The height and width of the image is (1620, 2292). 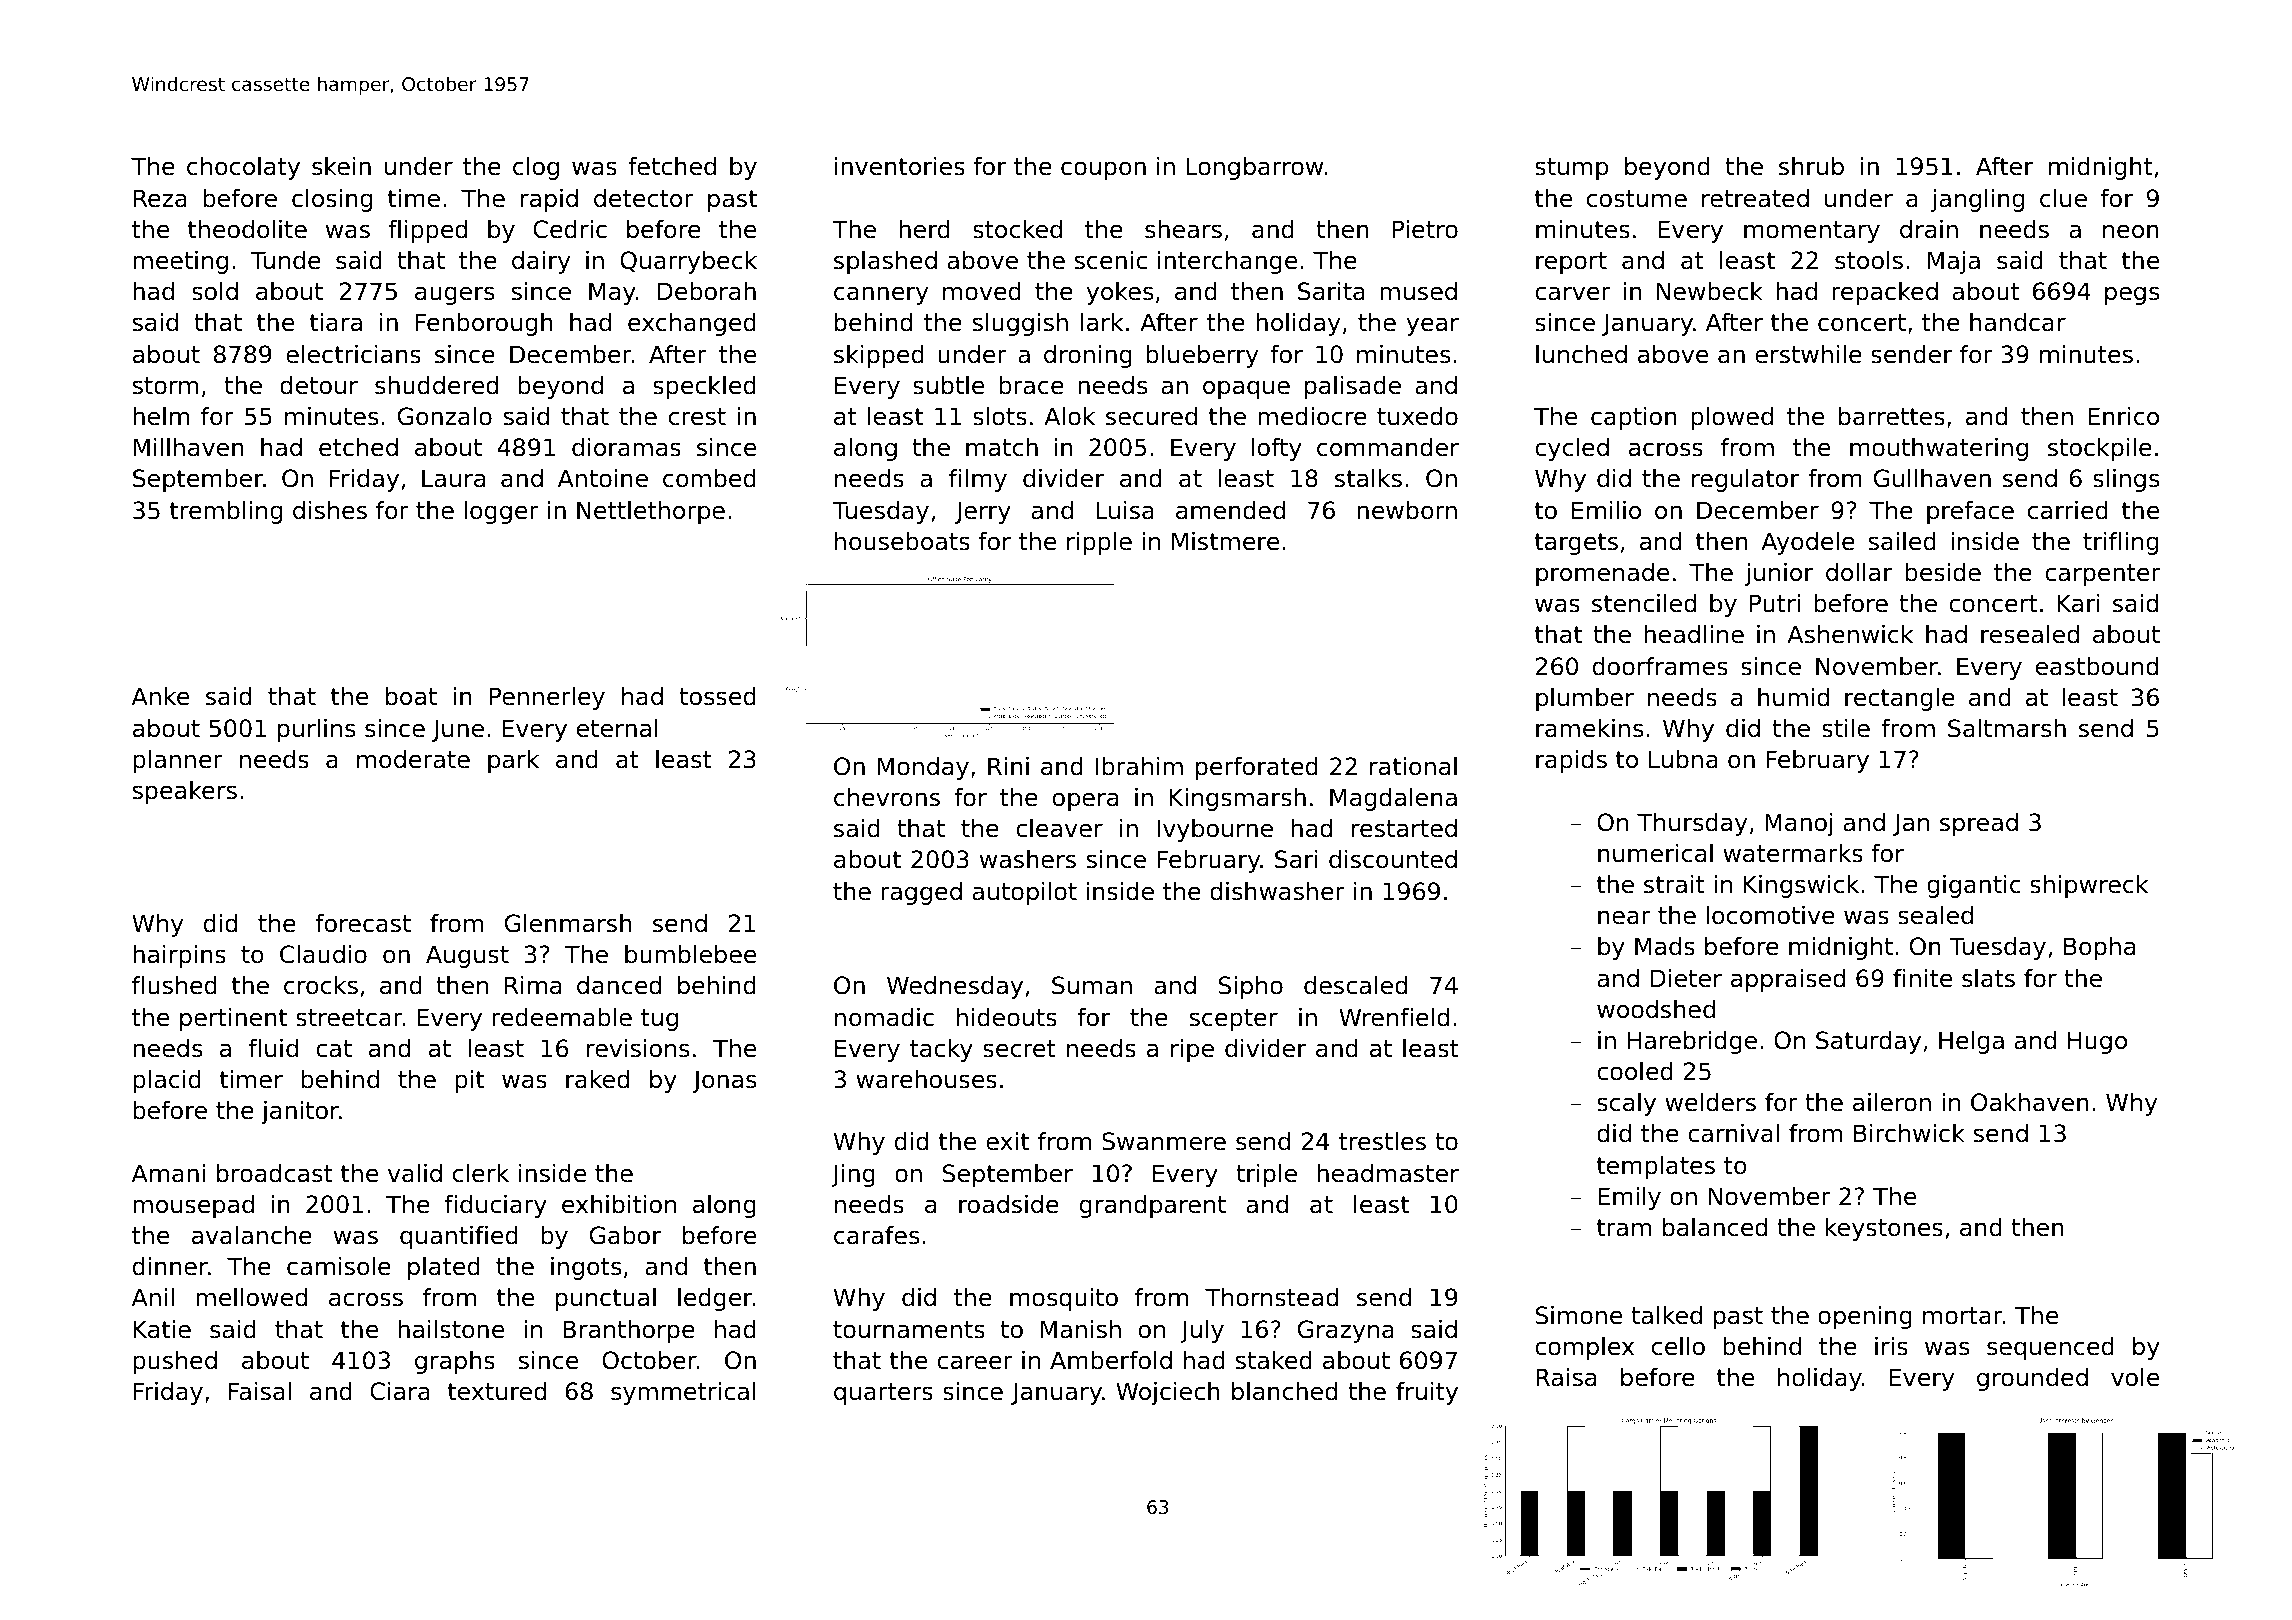 What do you see at coordinates (2123, 416) in the image?
I see `Enrico` at bounding box center [2123, 416].
